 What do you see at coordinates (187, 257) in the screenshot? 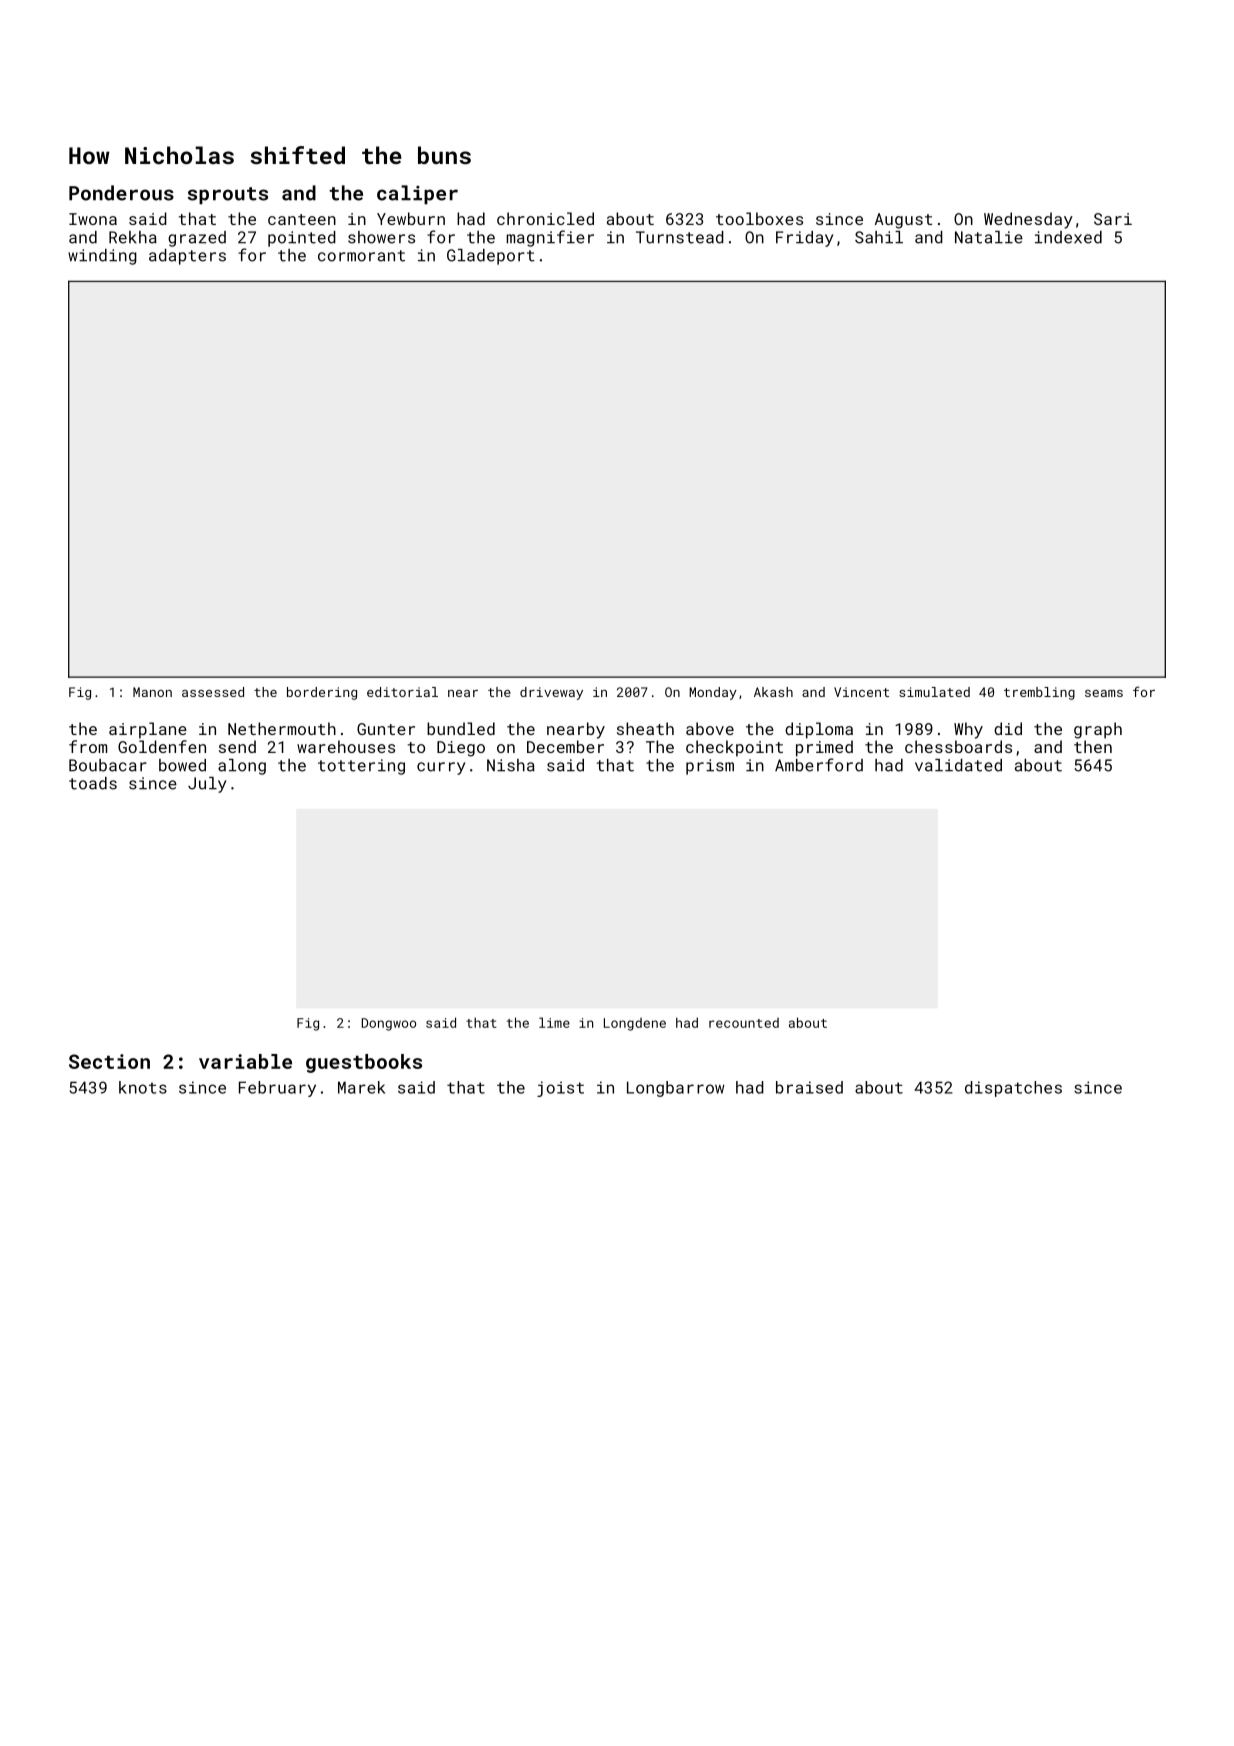
I see `adapters` at bounding box center [187, 257].
